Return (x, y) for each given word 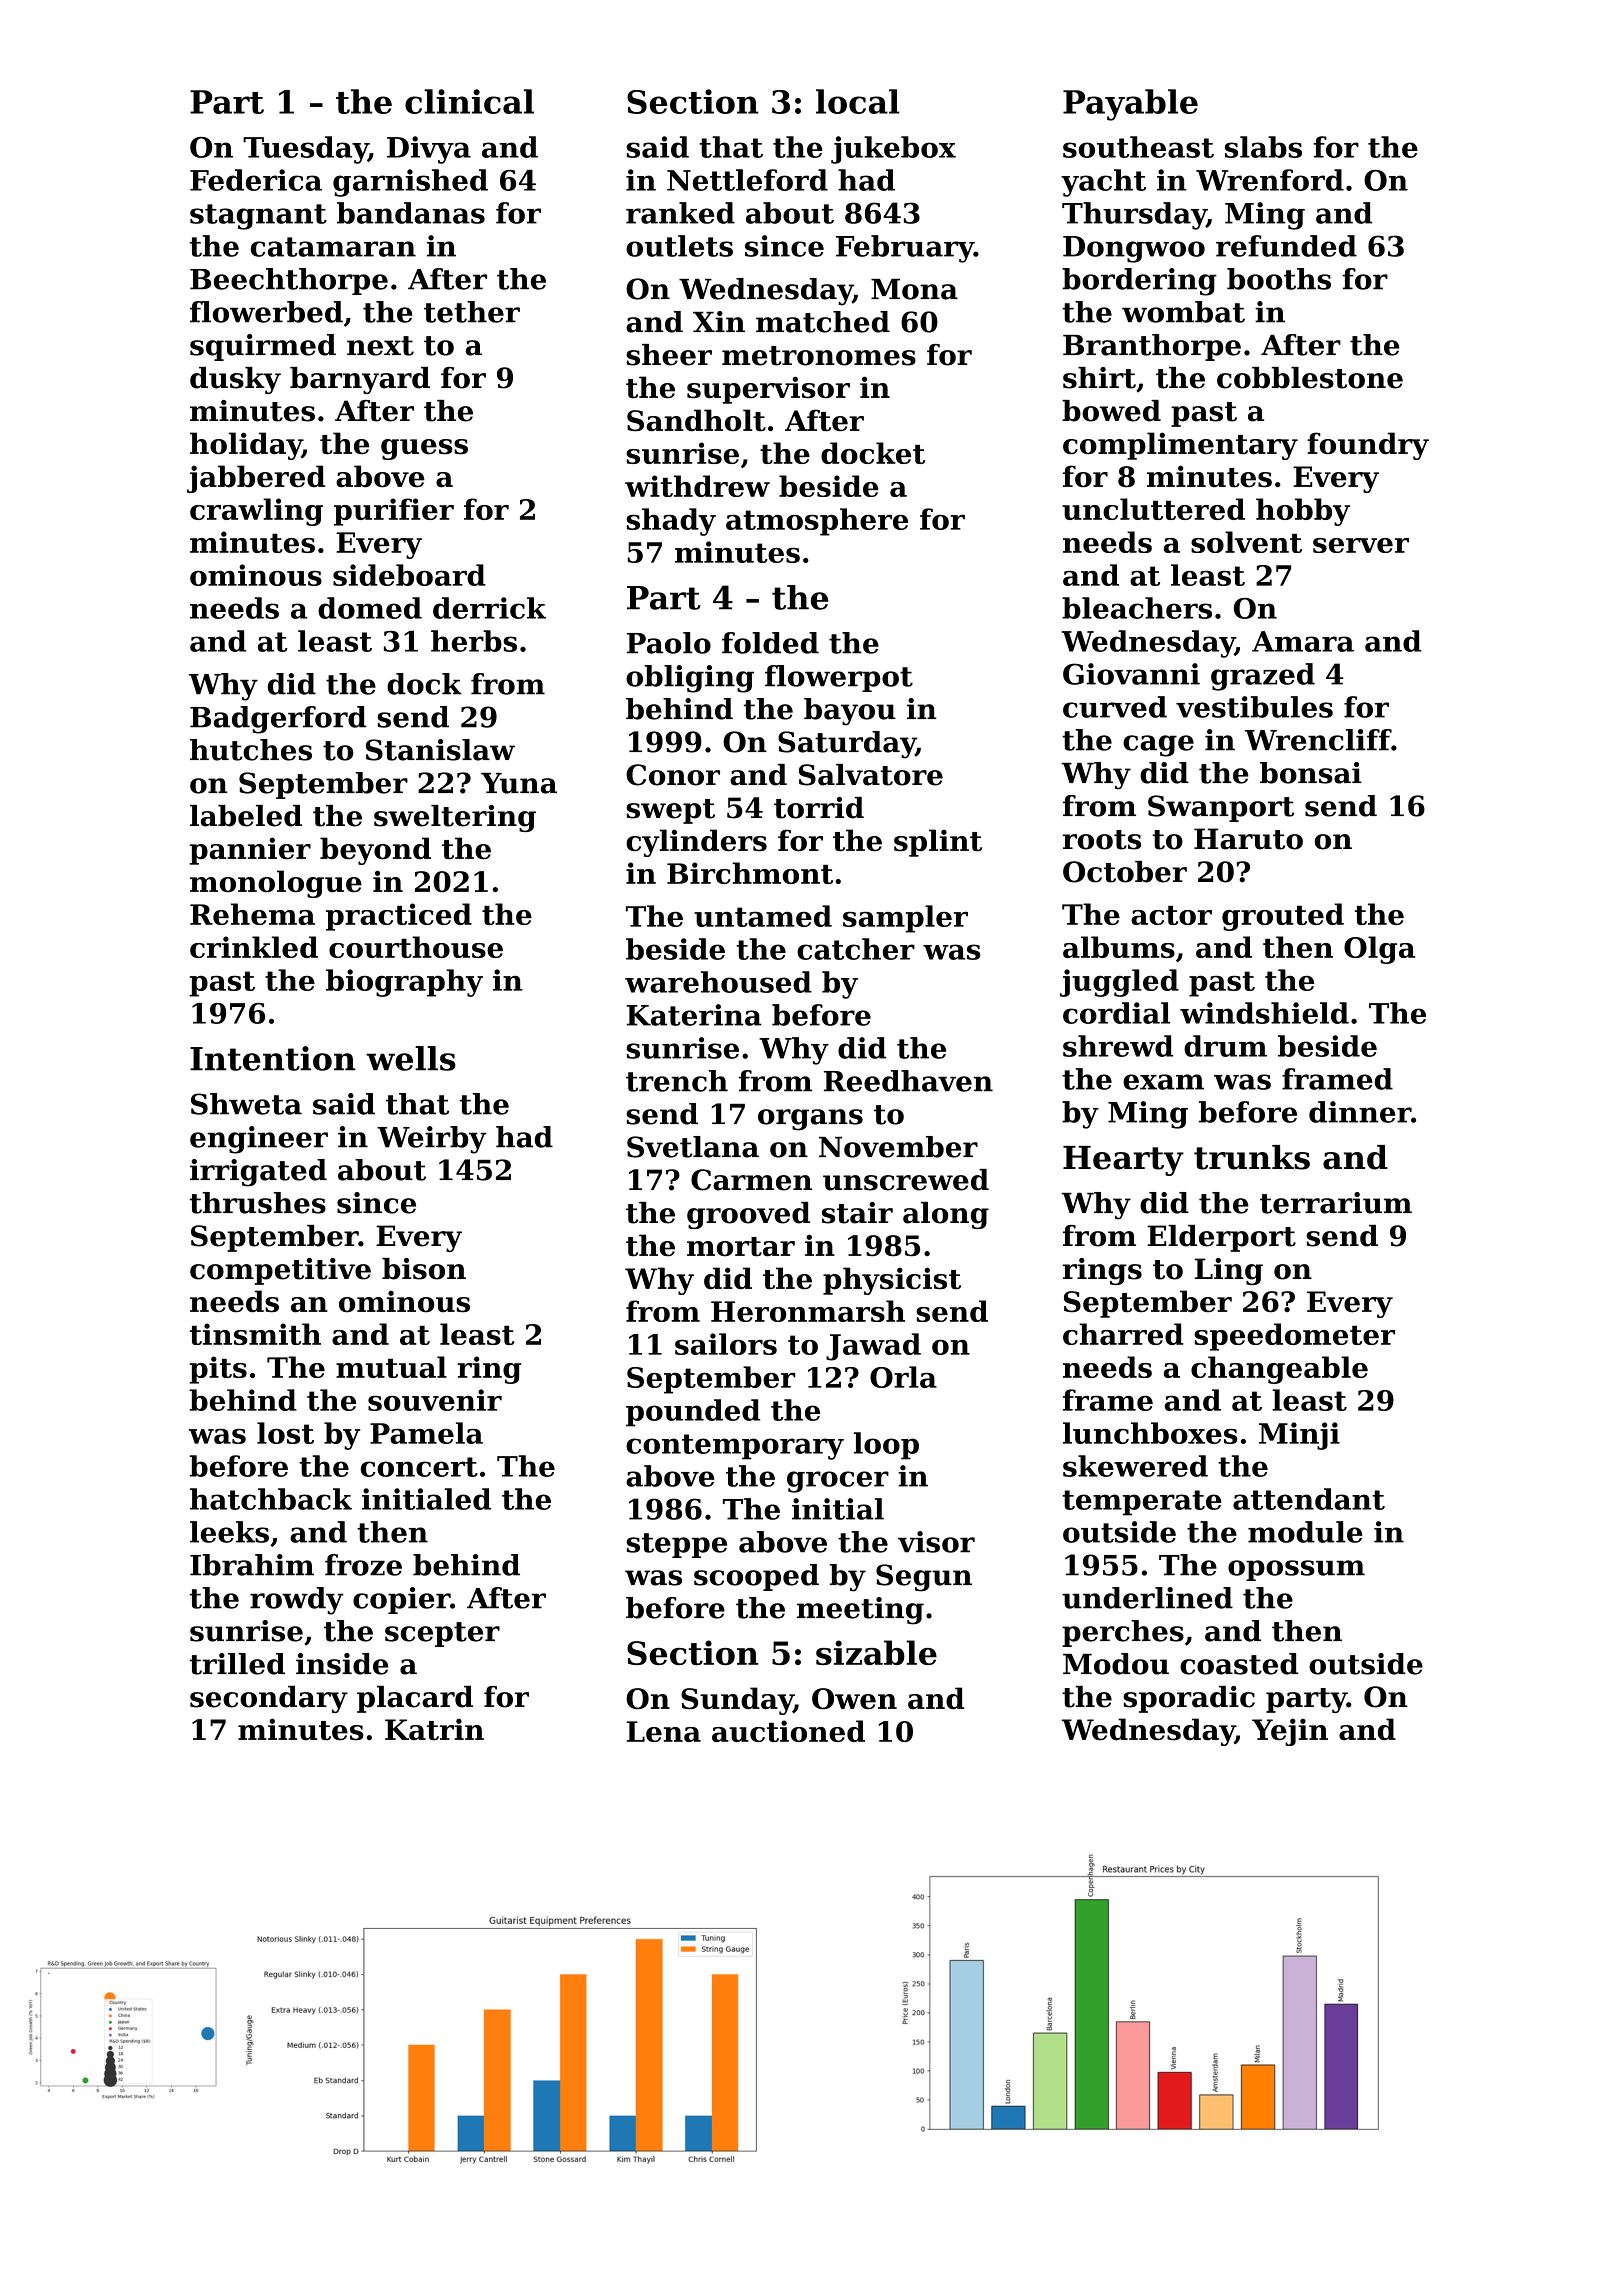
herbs (474, 641)
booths (1279, 279)
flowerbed (266, 312)
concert (419, 1467)
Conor (673, 775)
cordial (1116, 1013)
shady (671, 522)
